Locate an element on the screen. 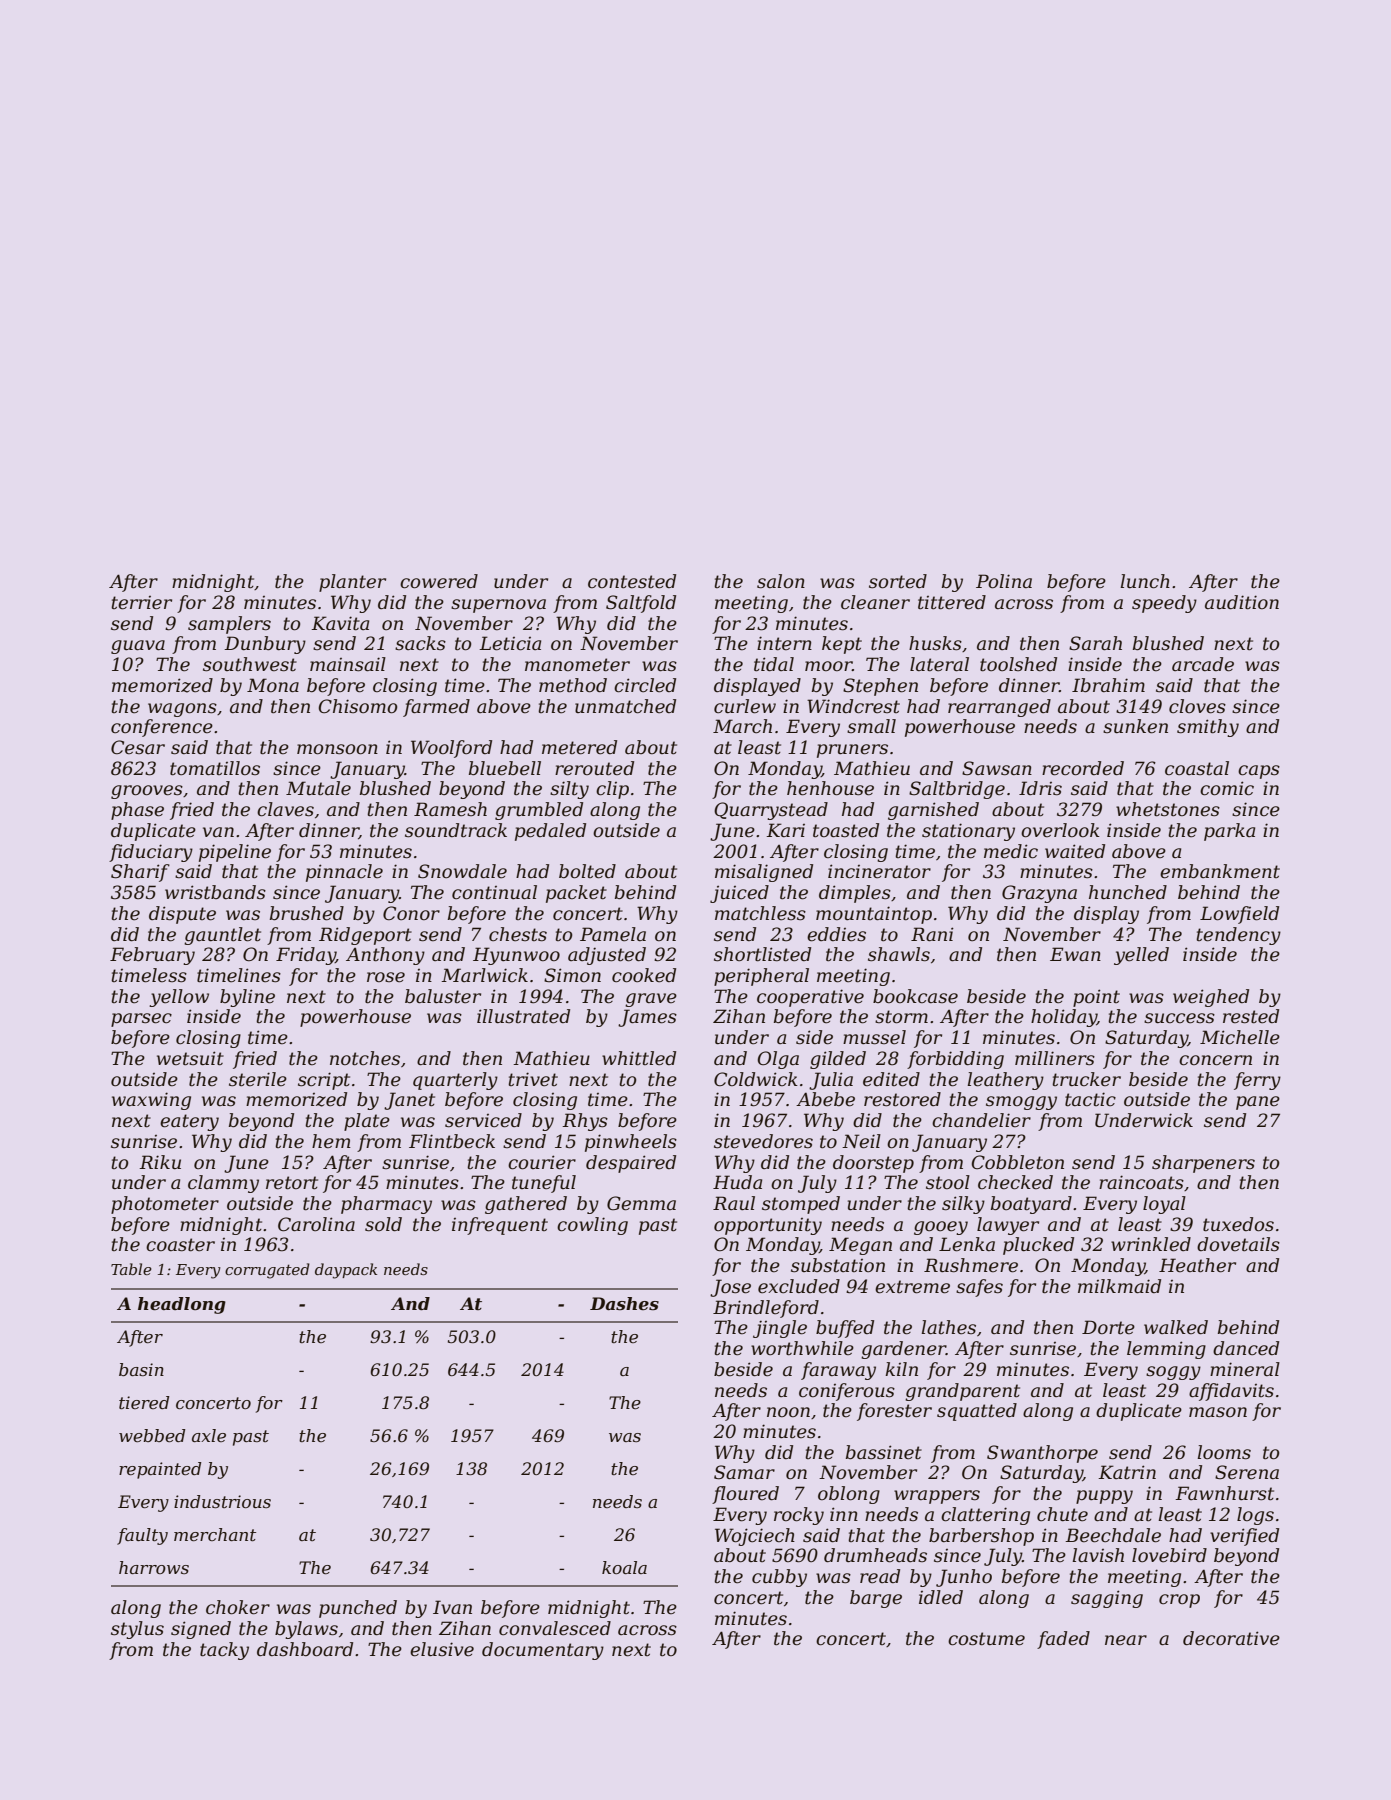 This screenshot has height=1800, width=1391. industrious is located at coordinates (222, 1501).
